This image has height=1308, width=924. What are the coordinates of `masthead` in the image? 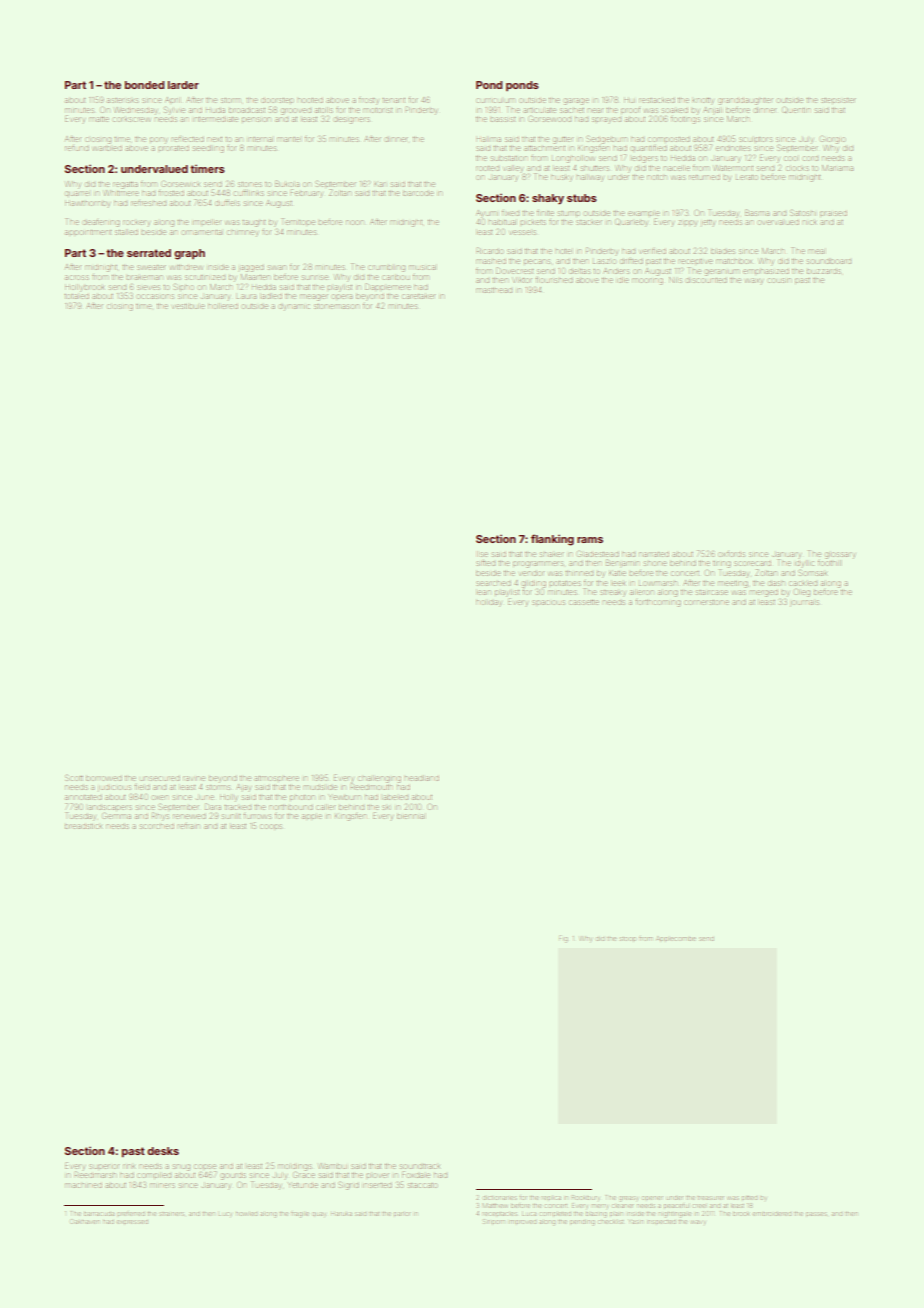 It's located at (494, 290).
